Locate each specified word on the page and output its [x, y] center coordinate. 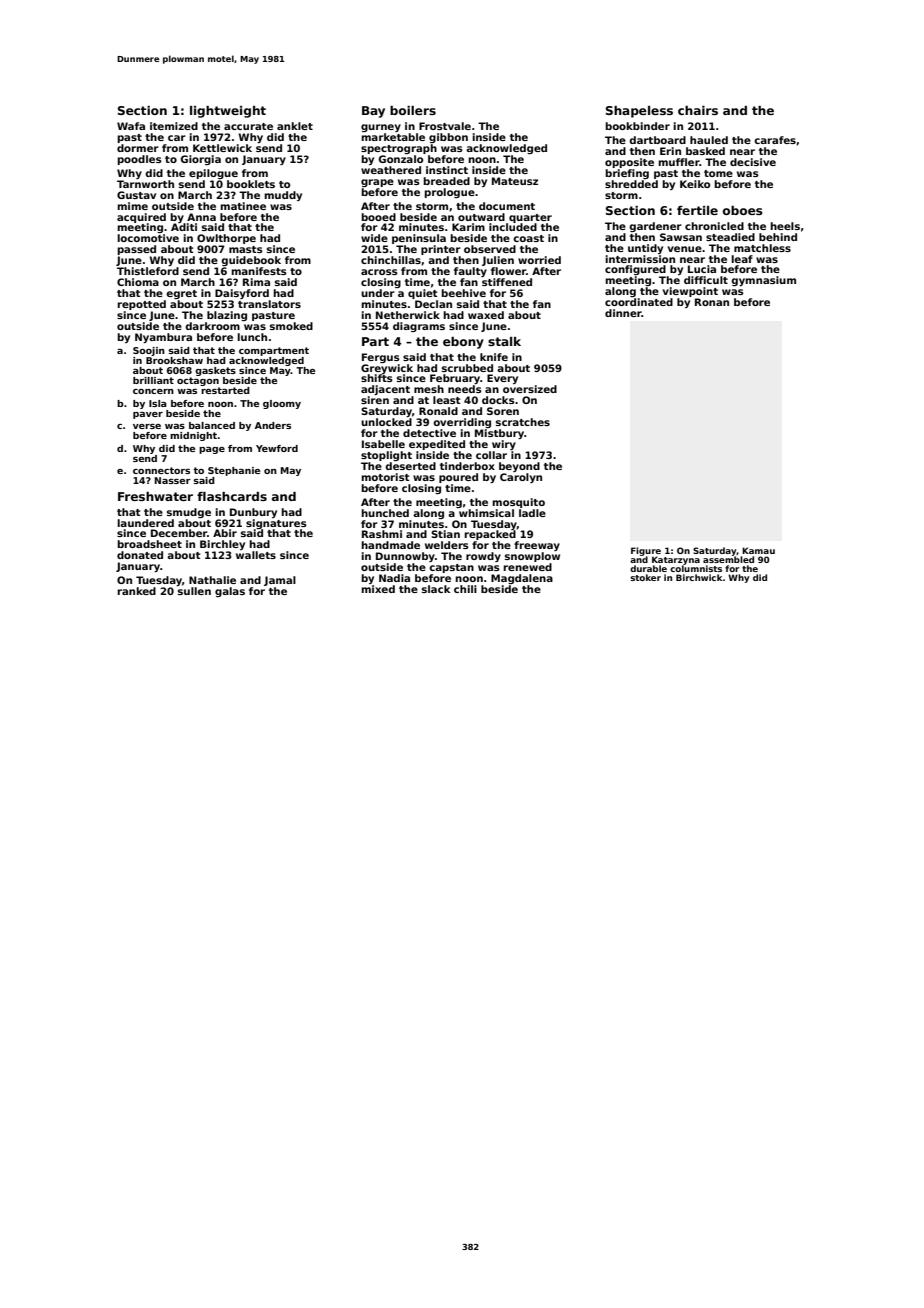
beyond [519, 467]
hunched [385, 513]
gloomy [282, 404]
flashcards [232, 496]
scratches [523, 422]
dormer [138, 148]
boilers [413, 110]
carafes [775, 140]
